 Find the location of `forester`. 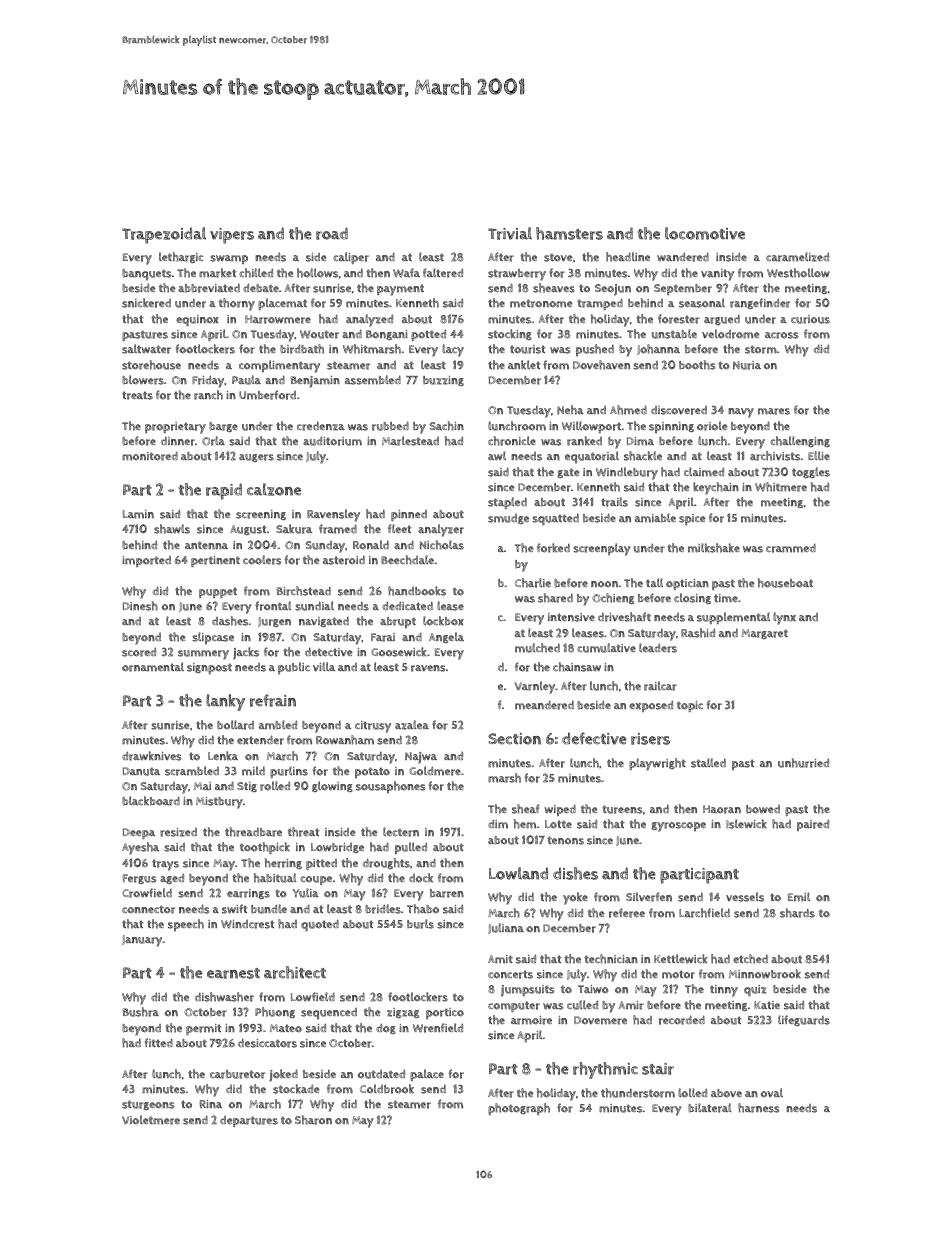

forester is located at coordinates (679, 319).
